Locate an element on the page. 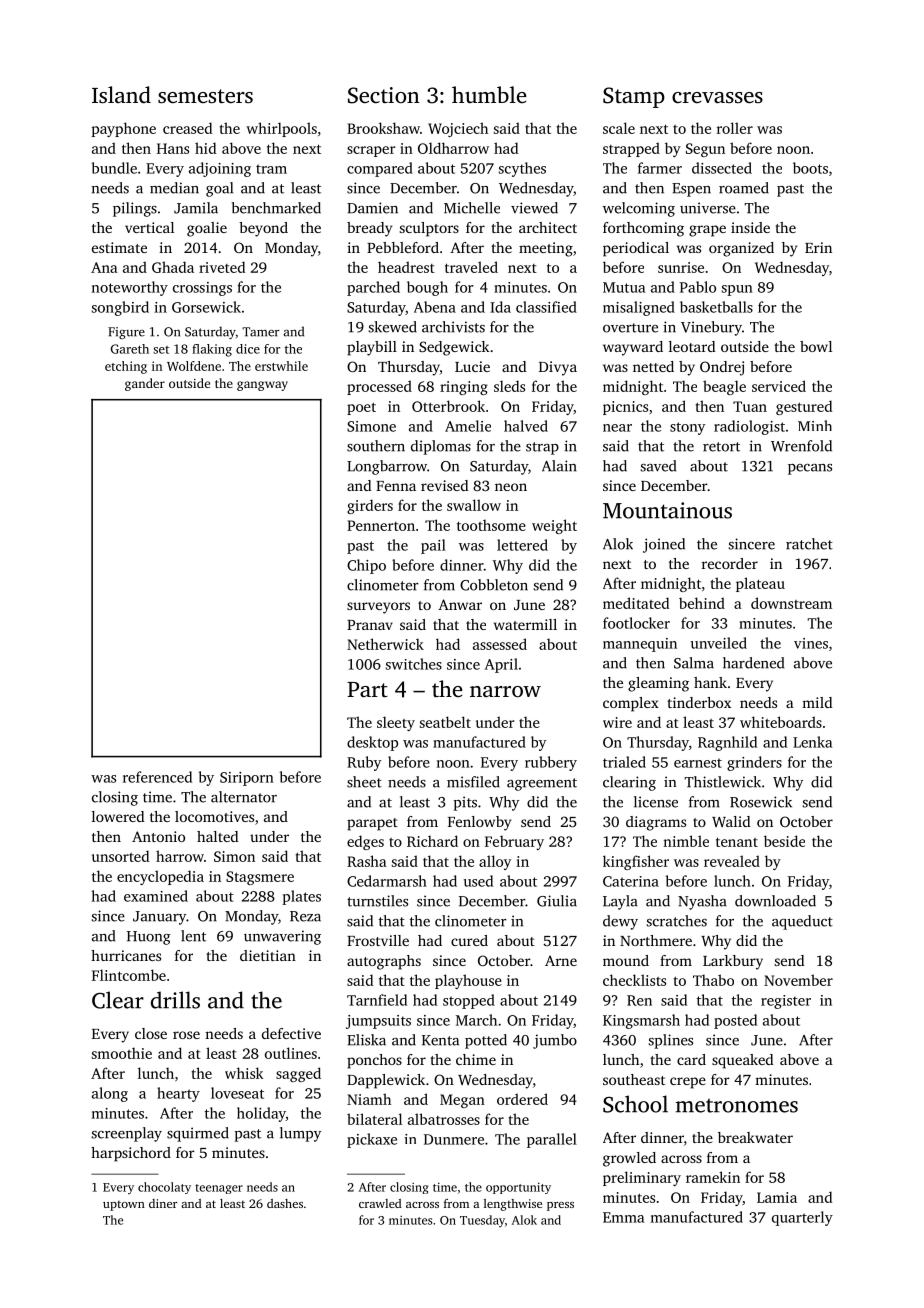 The height and width of the page is (1308, 924). scratches is located at coordinates (677, 921).
